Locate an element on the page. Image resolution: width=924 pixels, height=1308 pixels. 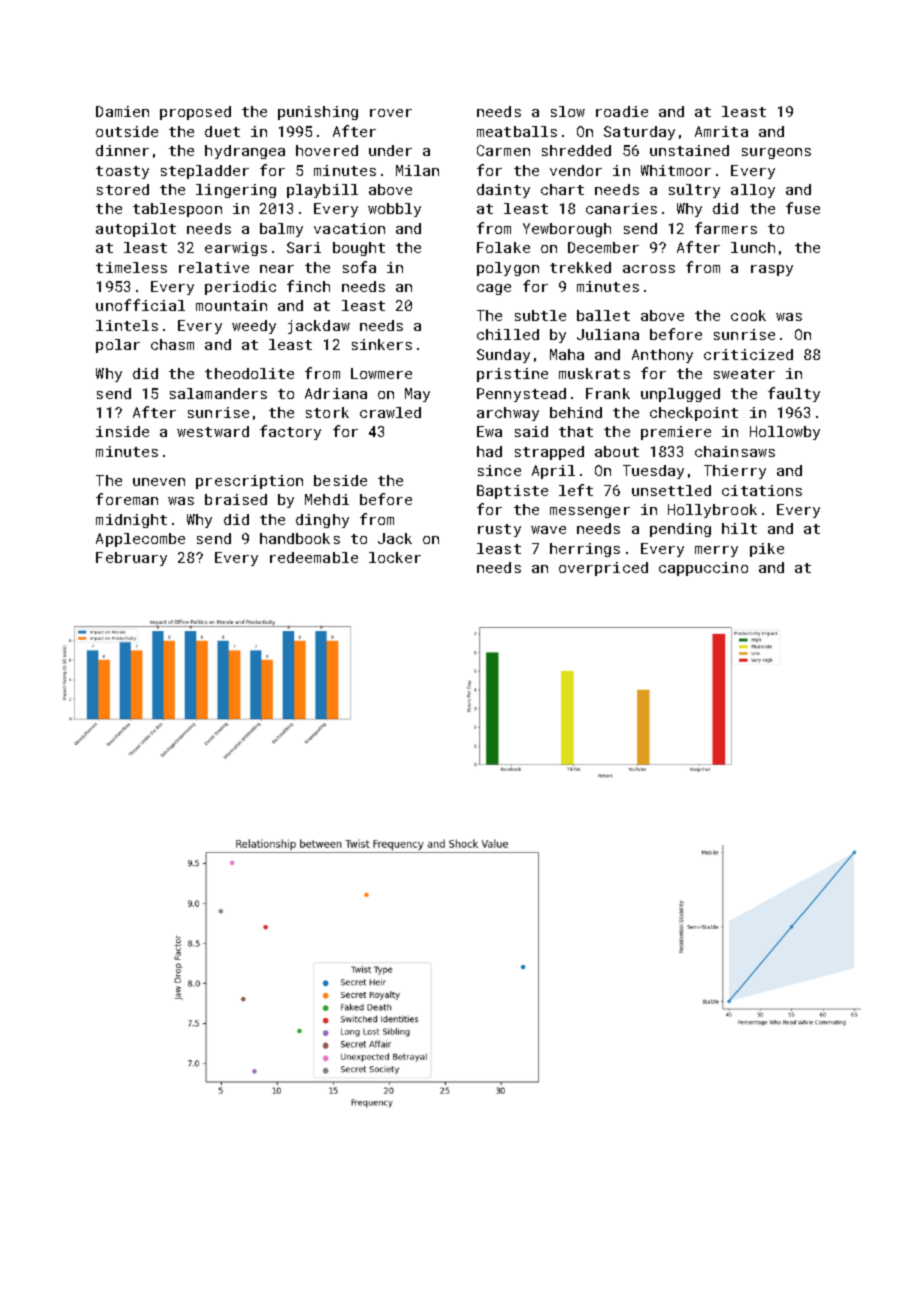
earwigs is located at coordinates (236, 249).
